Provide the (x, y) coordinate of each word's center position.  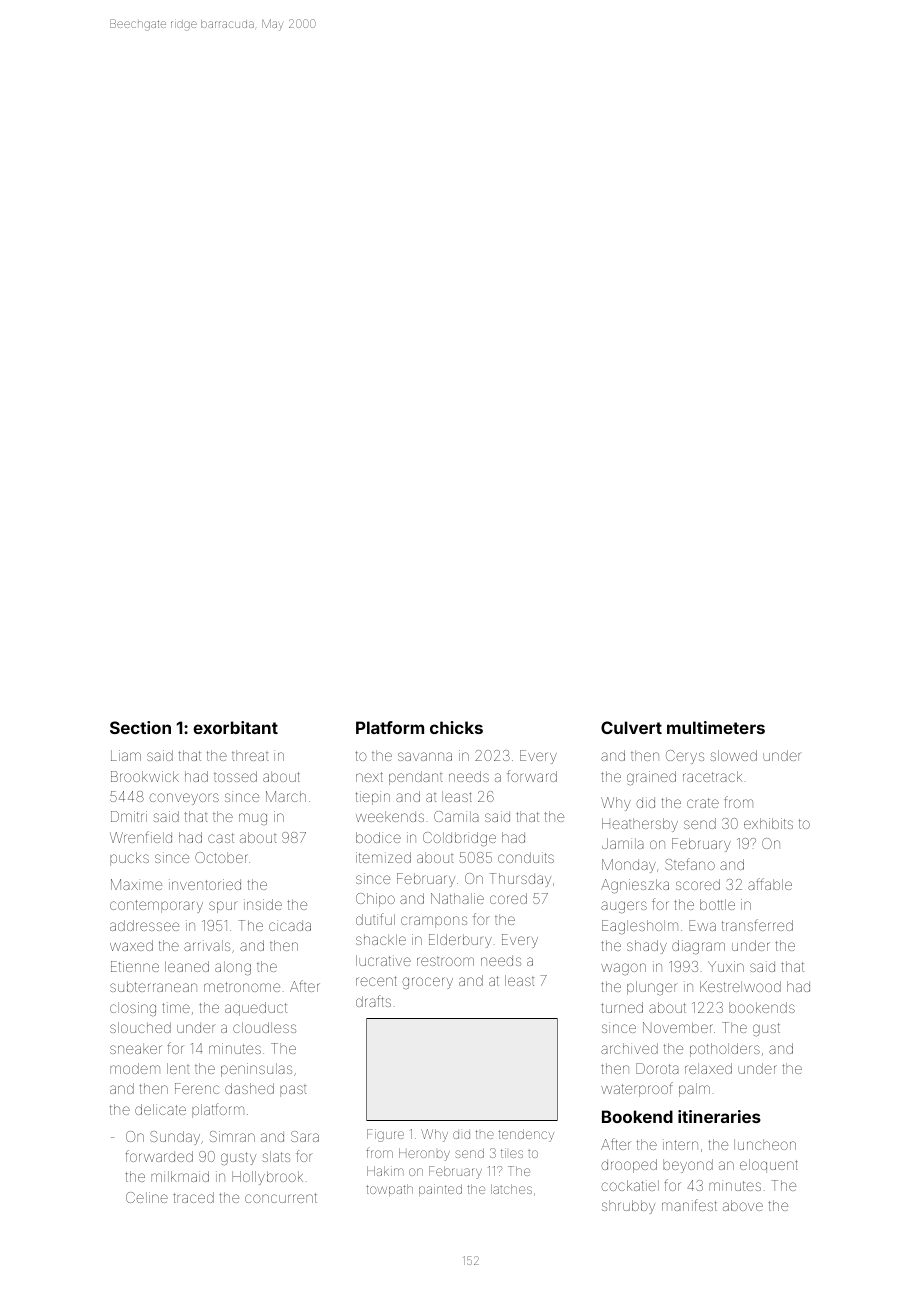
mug (253, 819)
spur (223, 907)
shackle (381, 939)
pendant (415, 778)
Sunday (175, 1138)
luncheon (765, 1144)
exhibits (768, 823)
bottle (717, 904)
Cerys (685, 757)
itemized (383, 857)
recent (376, 981)
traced (193, 1197)
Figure (385, 1135)
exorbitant (235, 727)
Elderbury (460, 941)
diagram (698, 947)
